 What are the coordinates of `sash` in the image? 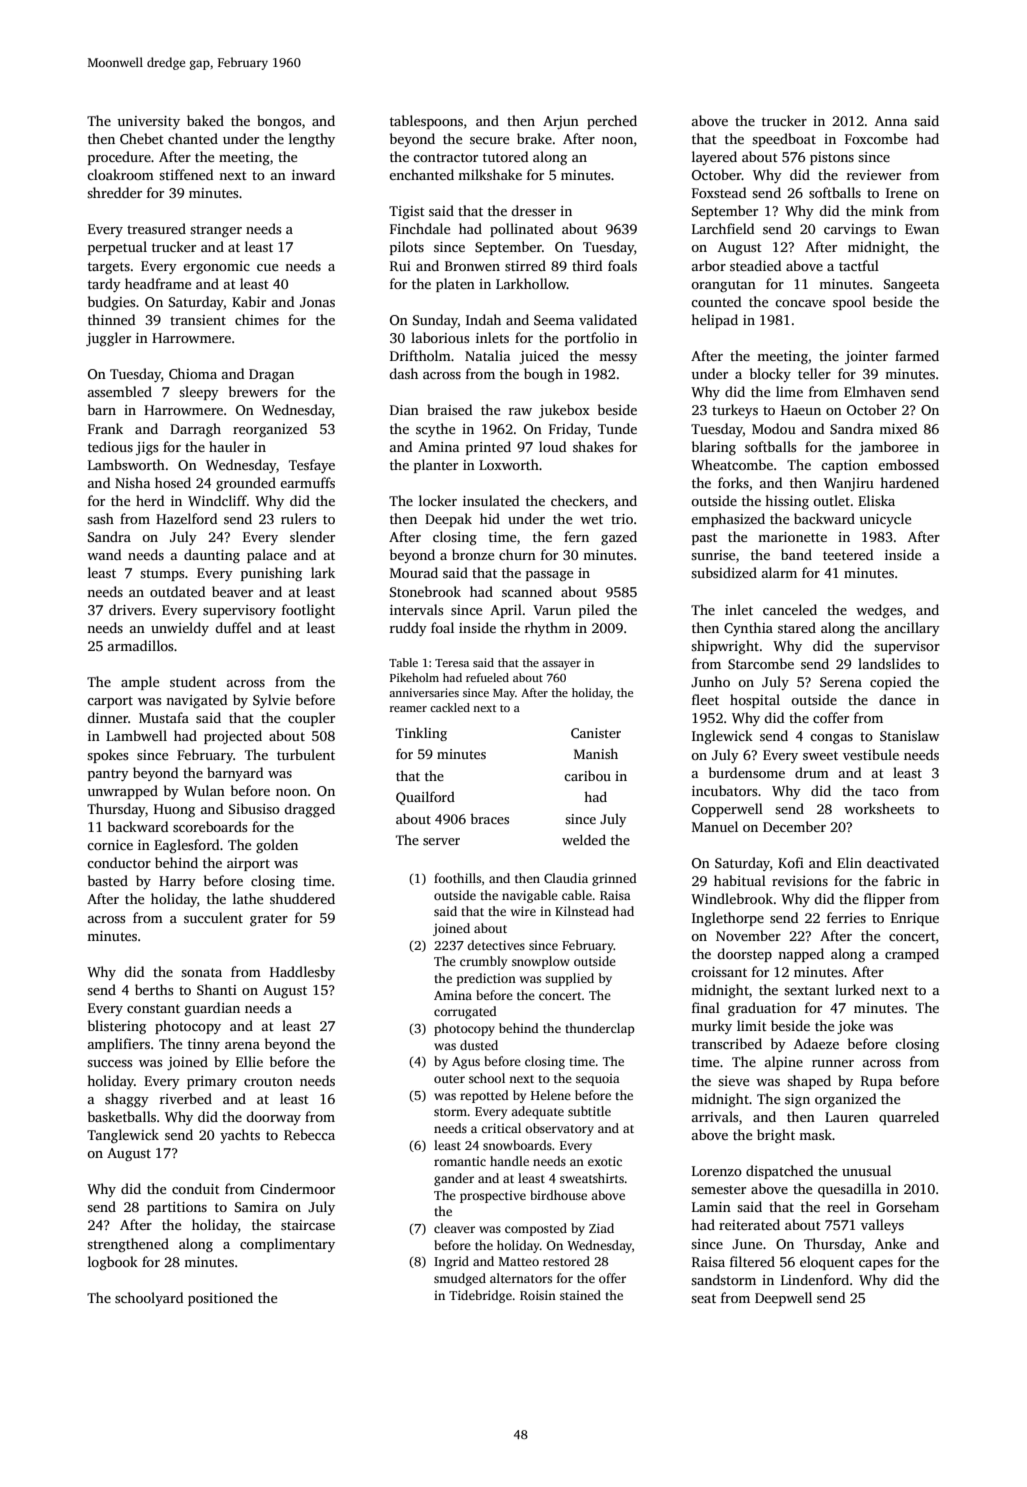 It's located at (100, 518).
